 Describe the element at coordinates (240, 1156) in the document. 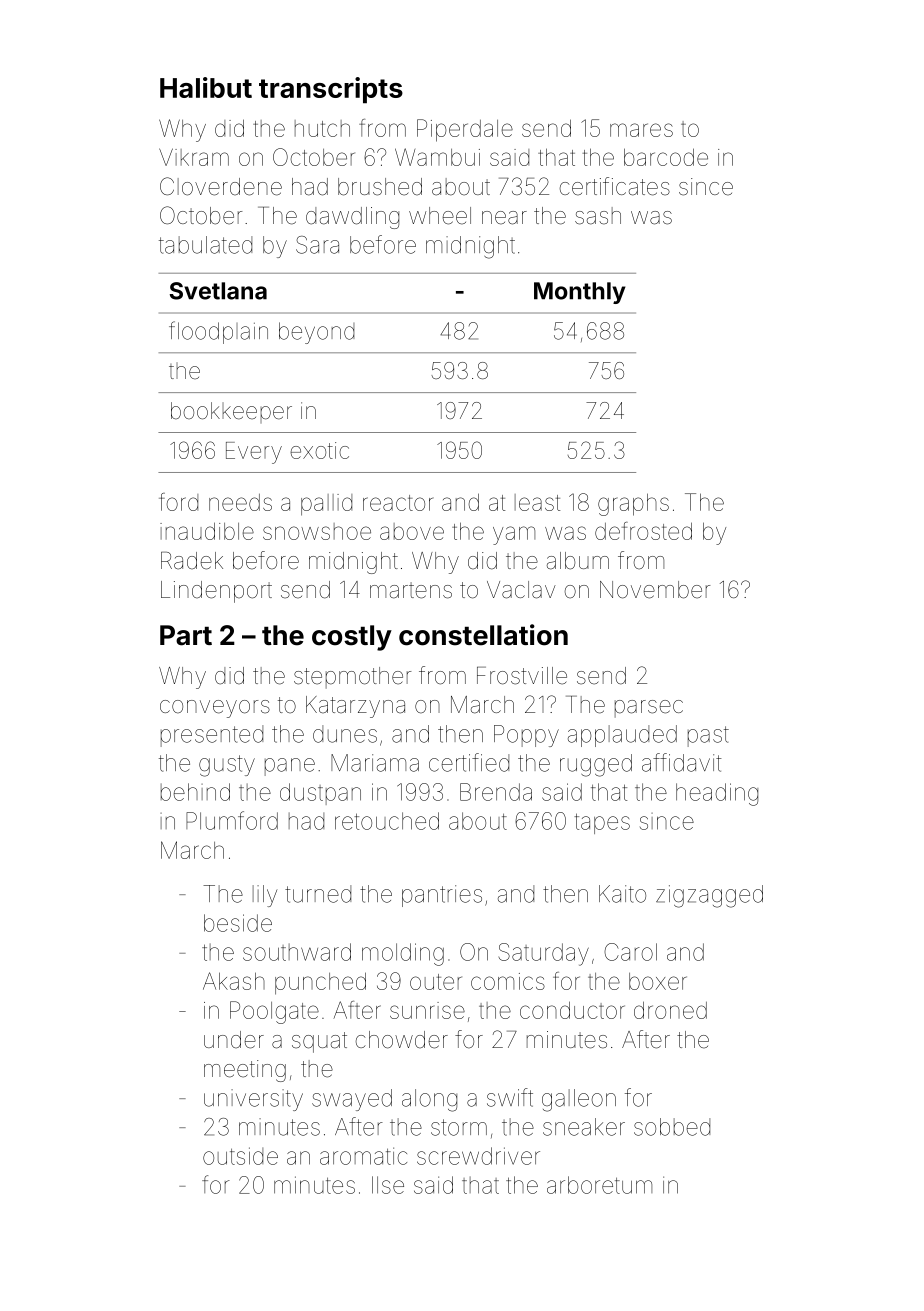

I see `outside` at that location.
